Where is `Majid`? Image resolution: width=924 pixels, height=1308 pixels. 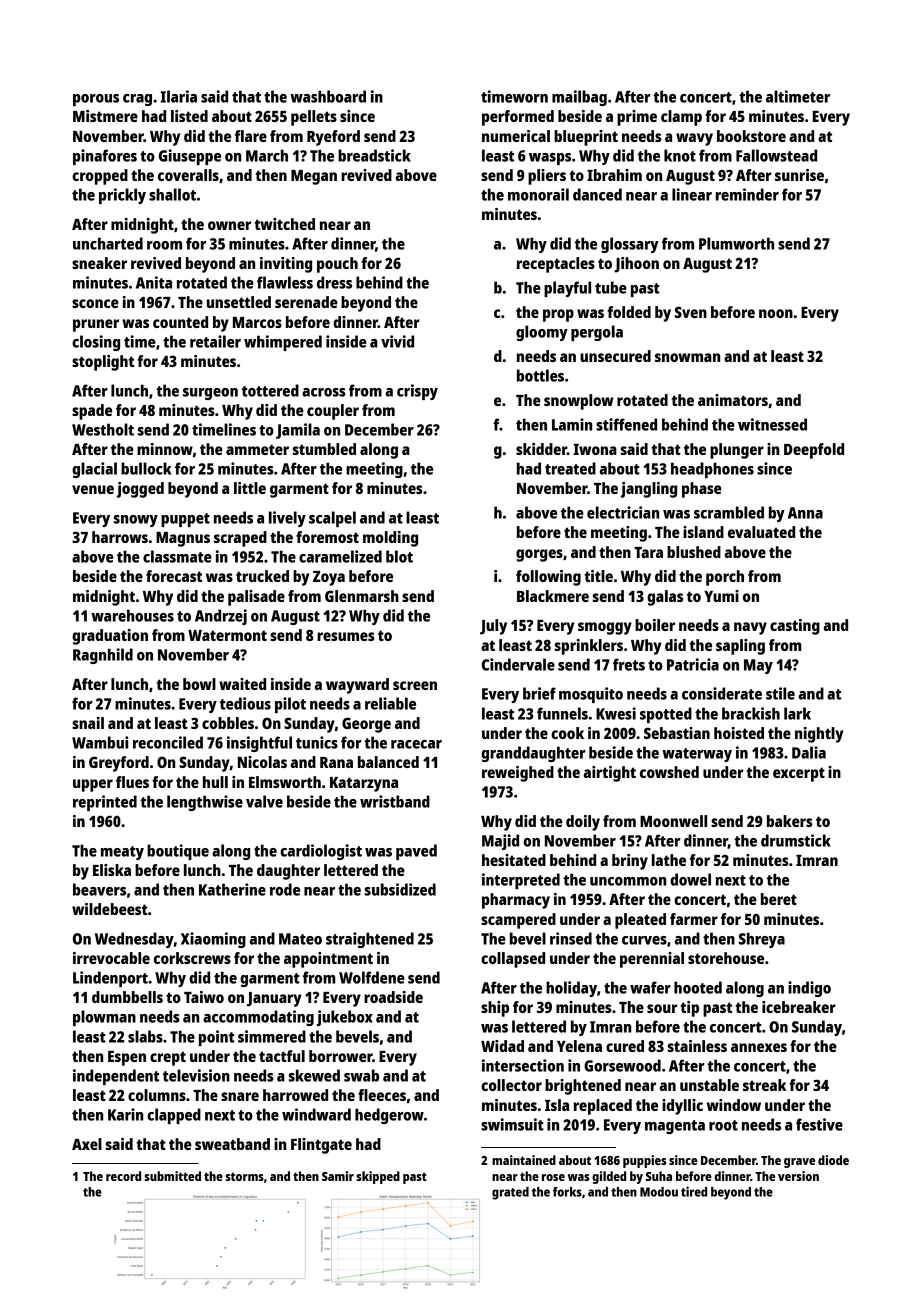
Majid is located at coordinates (500, 842).
